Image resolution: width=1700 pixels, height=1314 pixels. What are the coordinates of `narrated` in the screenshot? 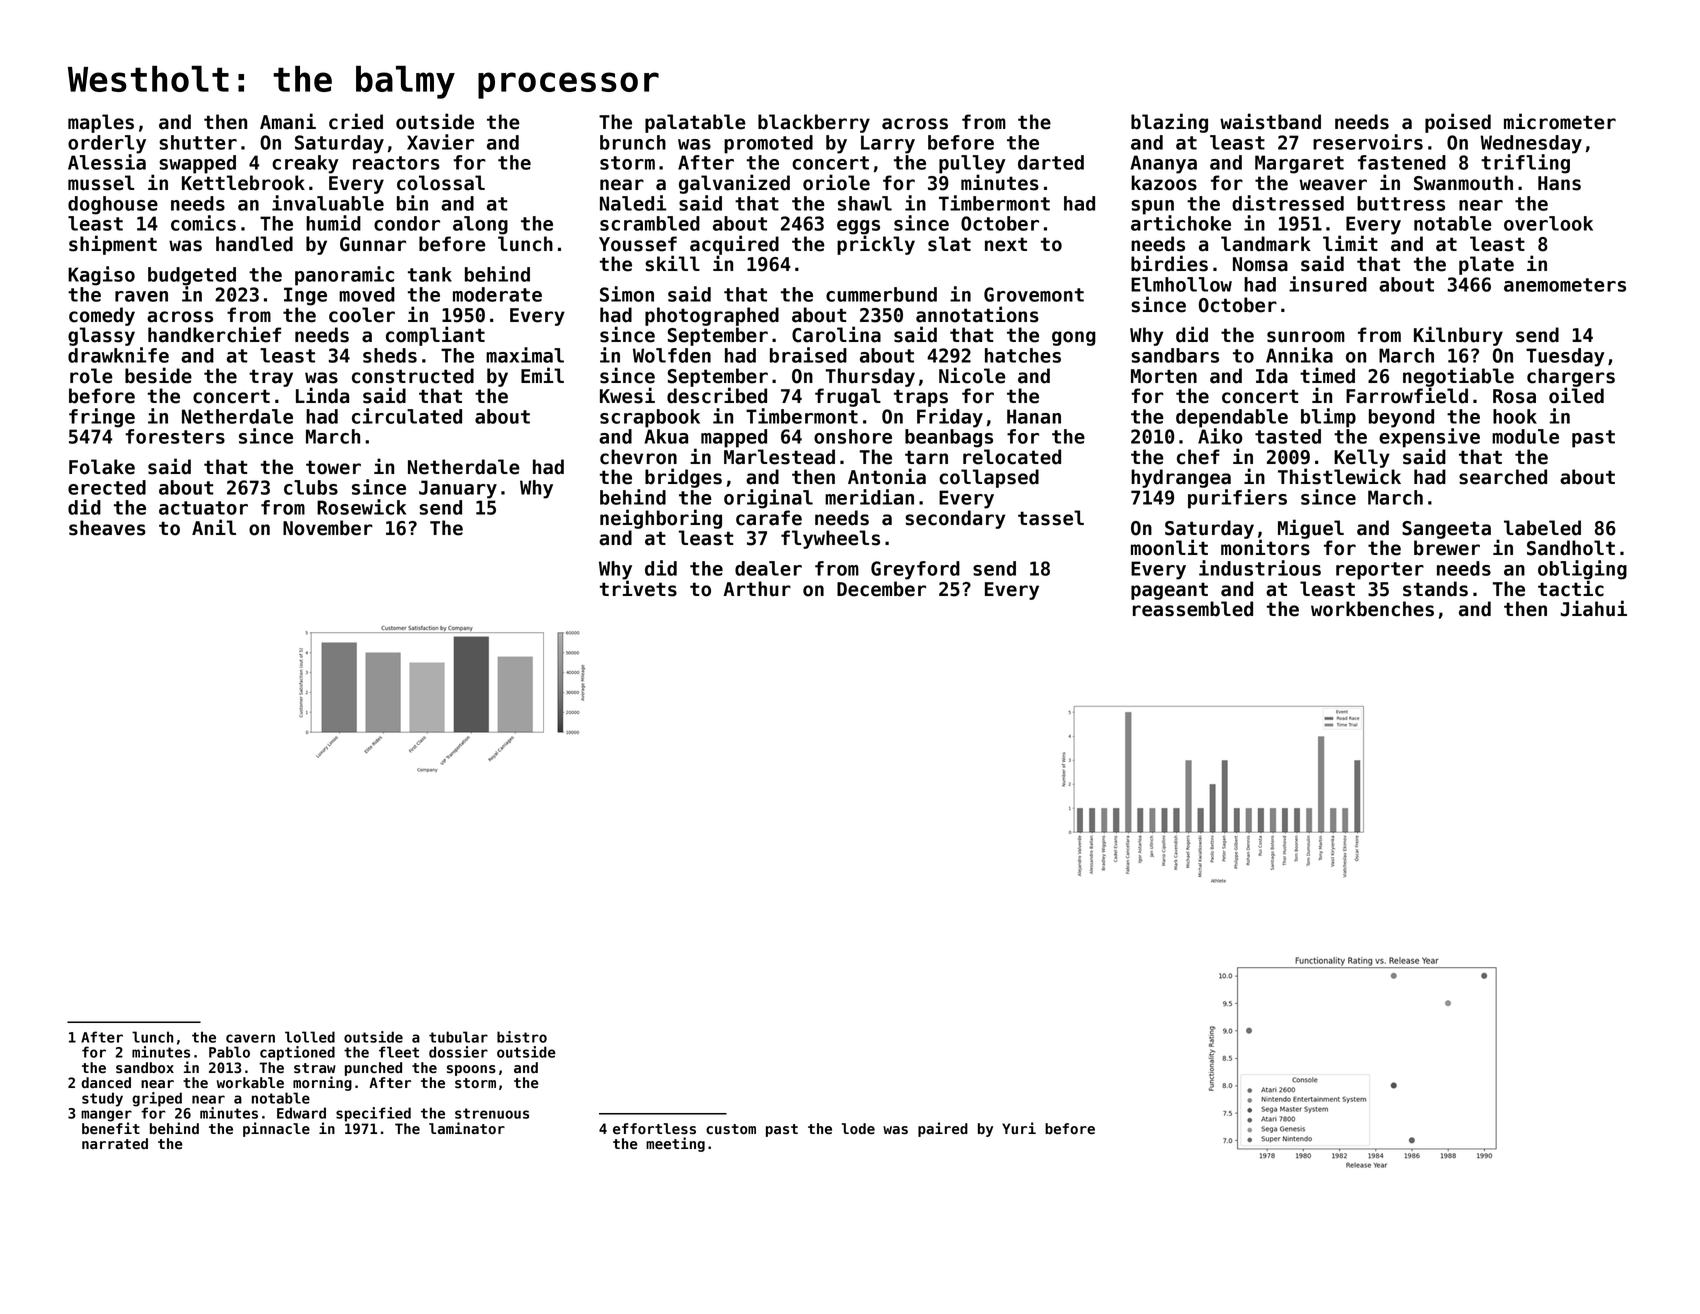 It's located at (115, 1144).
